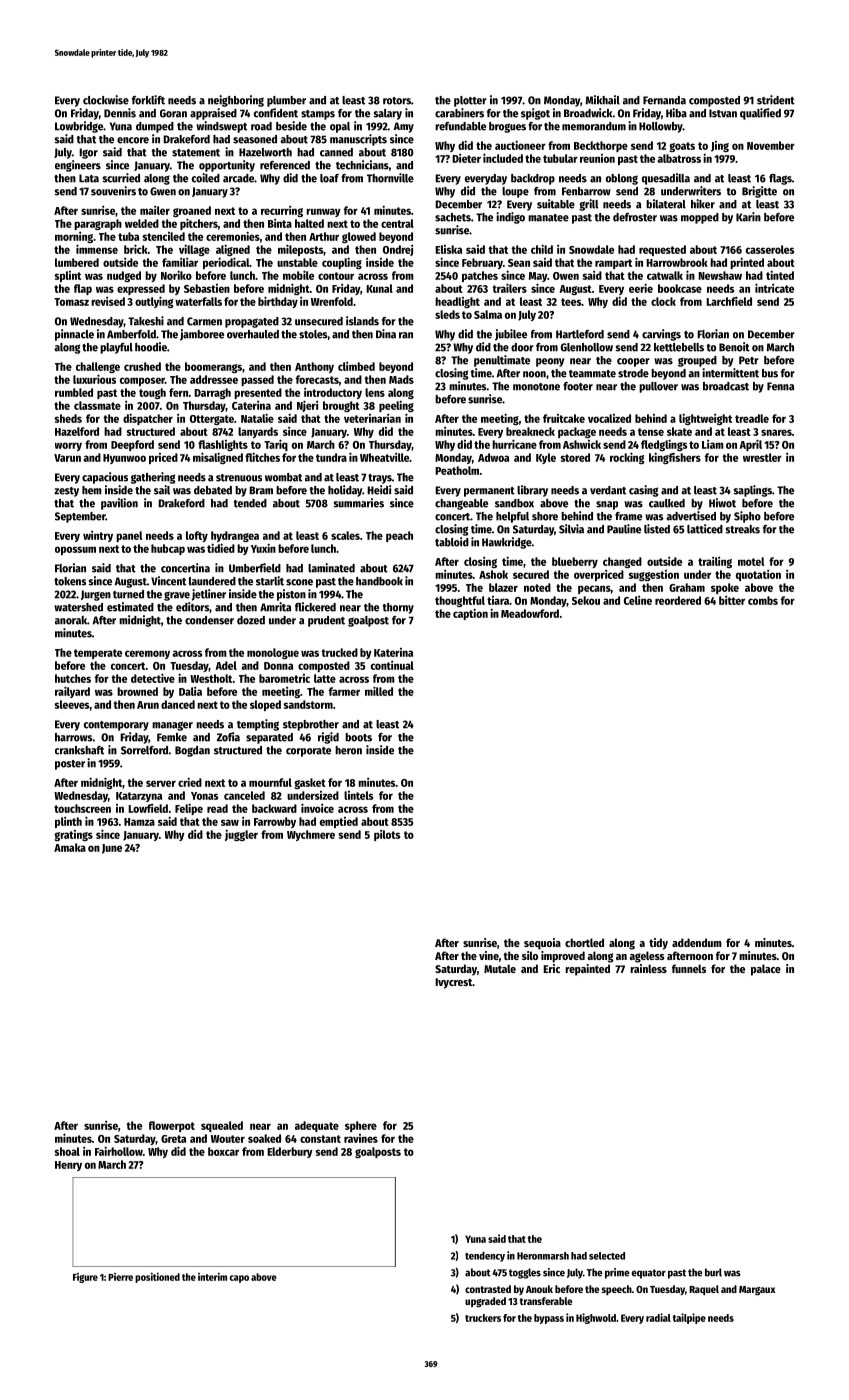 This image has width=849, height=1400. I want to click on Istvan, so click(723, 113).
